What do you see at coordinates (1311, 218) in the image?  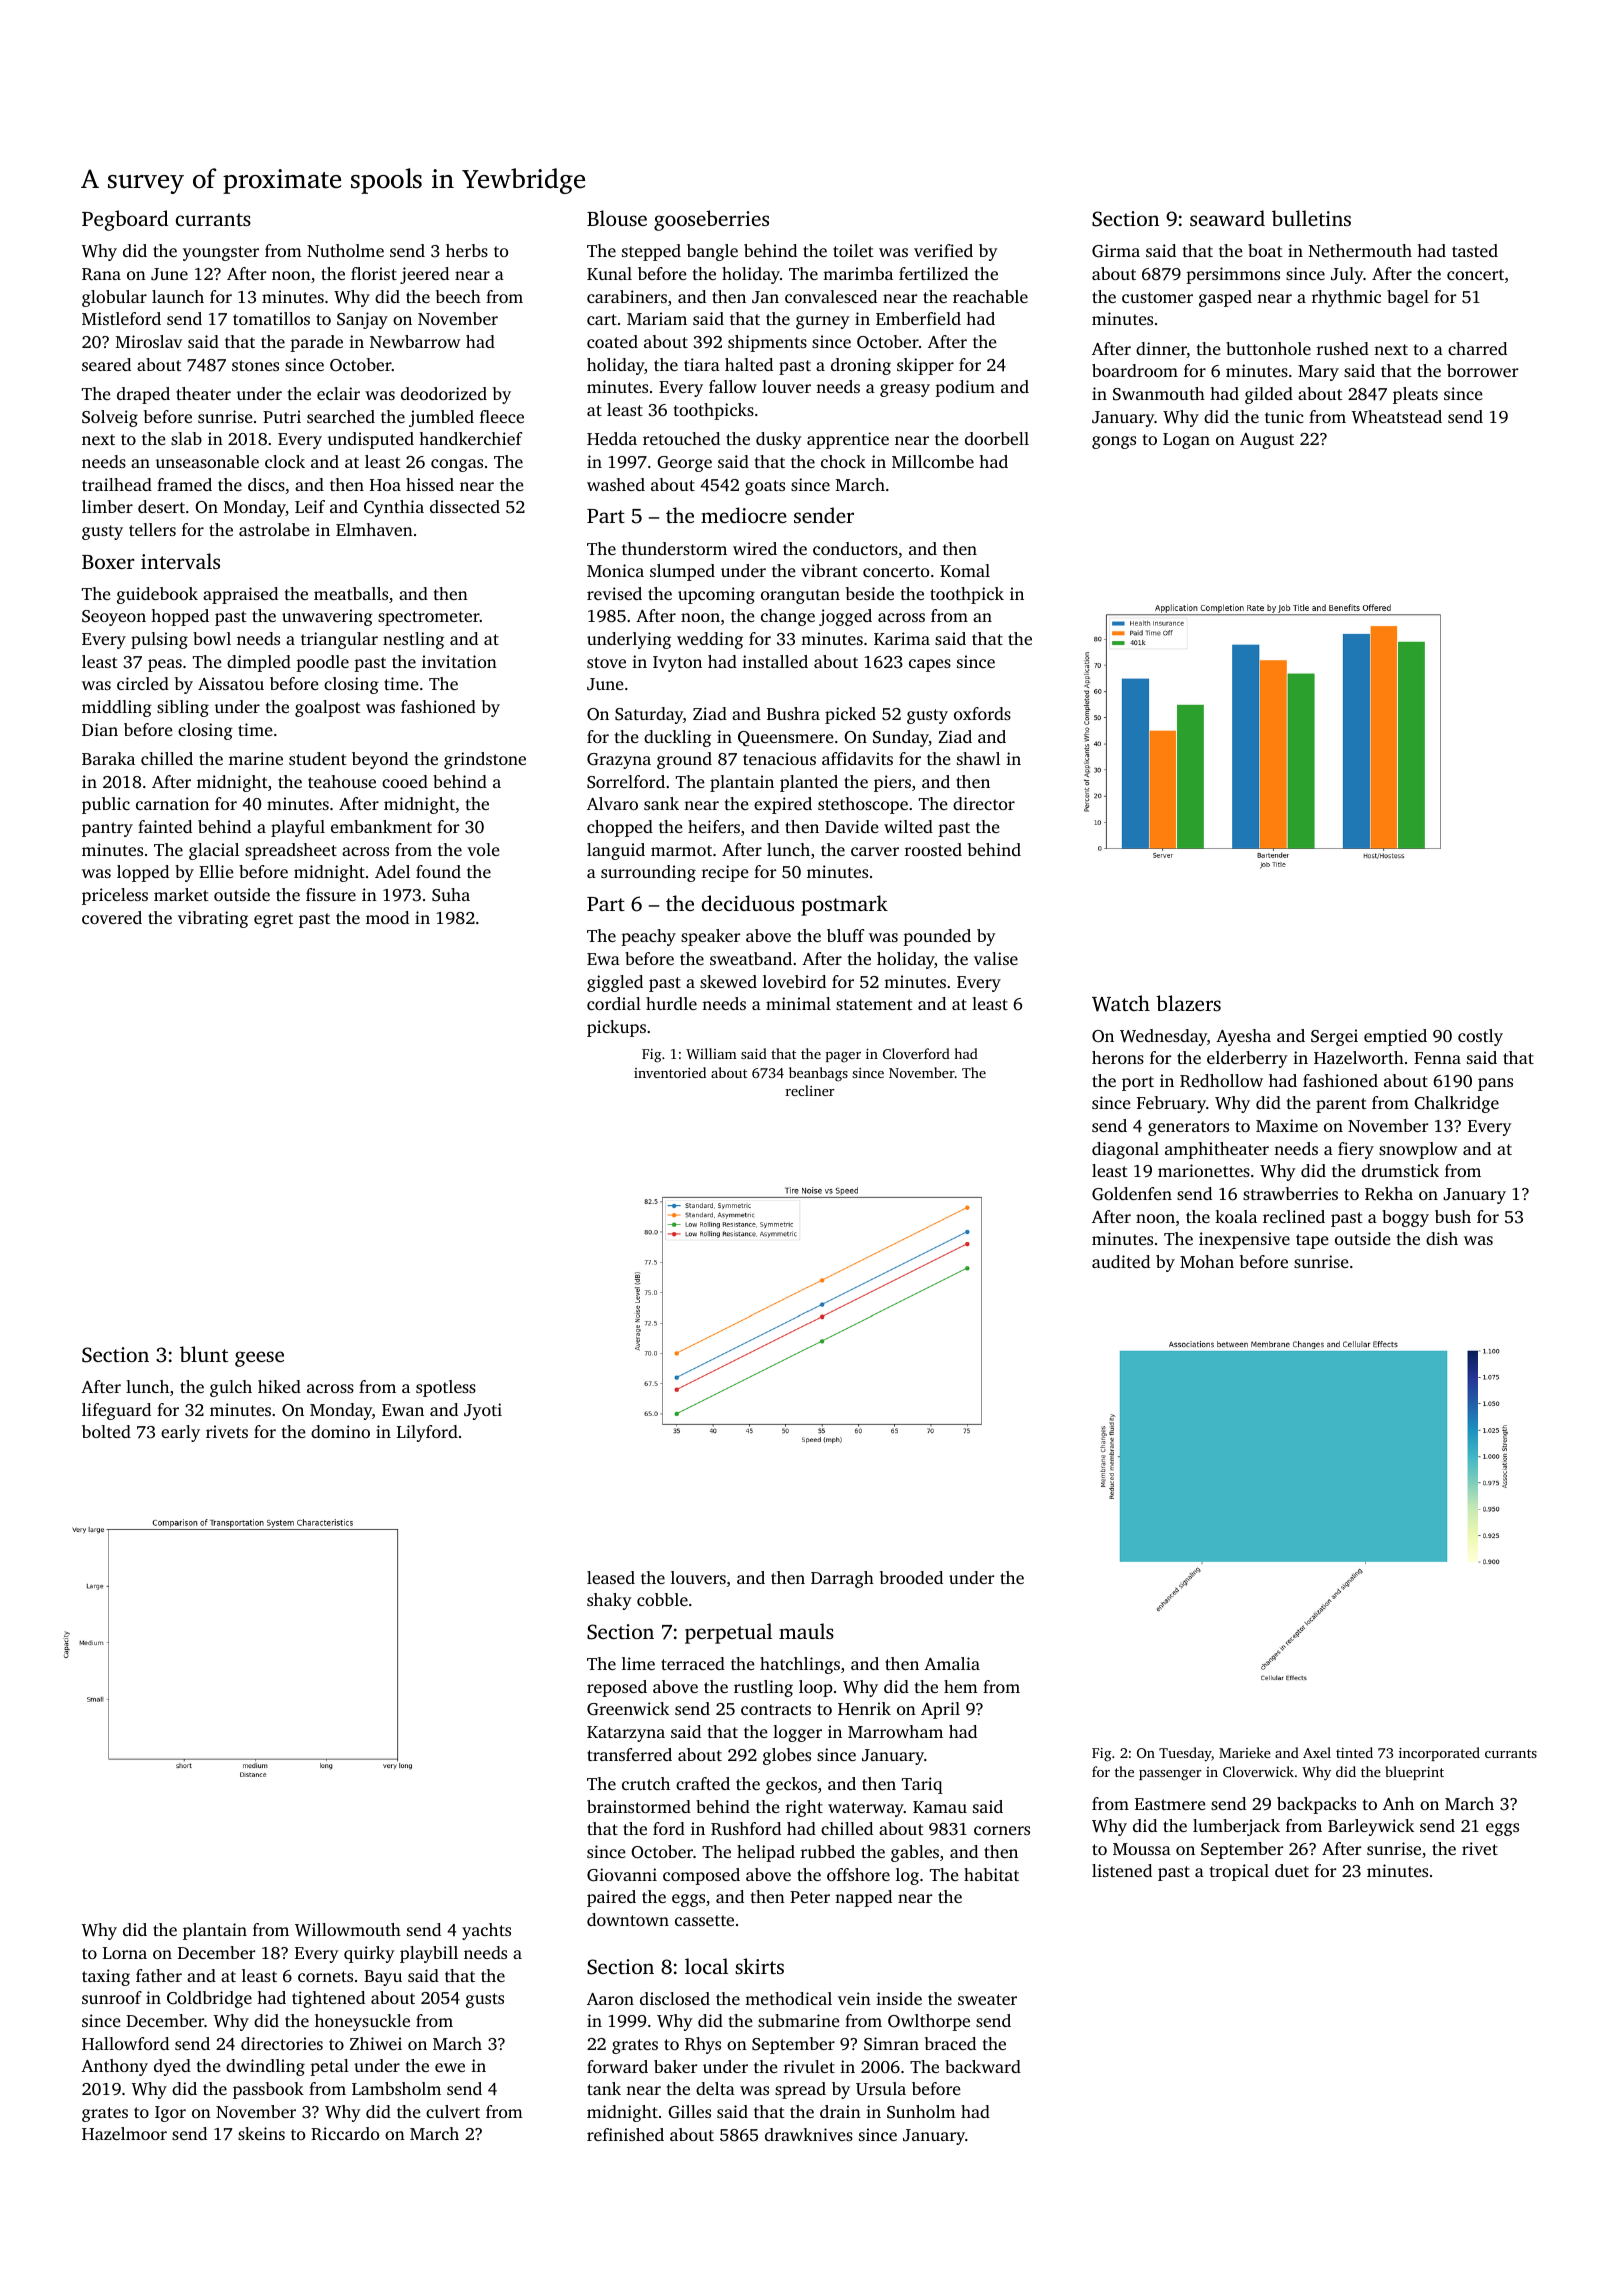 I see `bulletins` at bounding box center [1311, 218].
